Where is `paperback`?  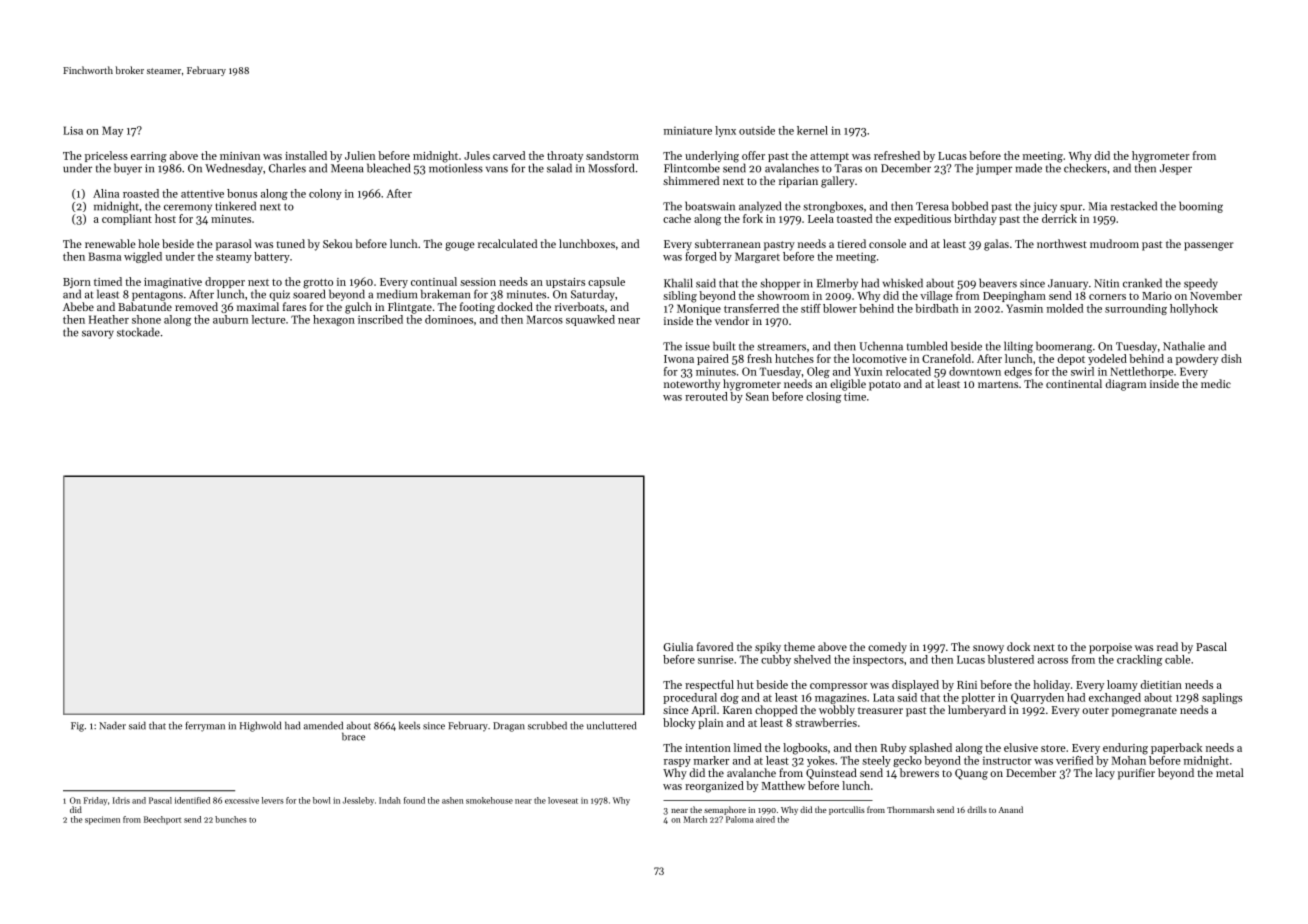 paperback is located at coordinates (1176, 748).
